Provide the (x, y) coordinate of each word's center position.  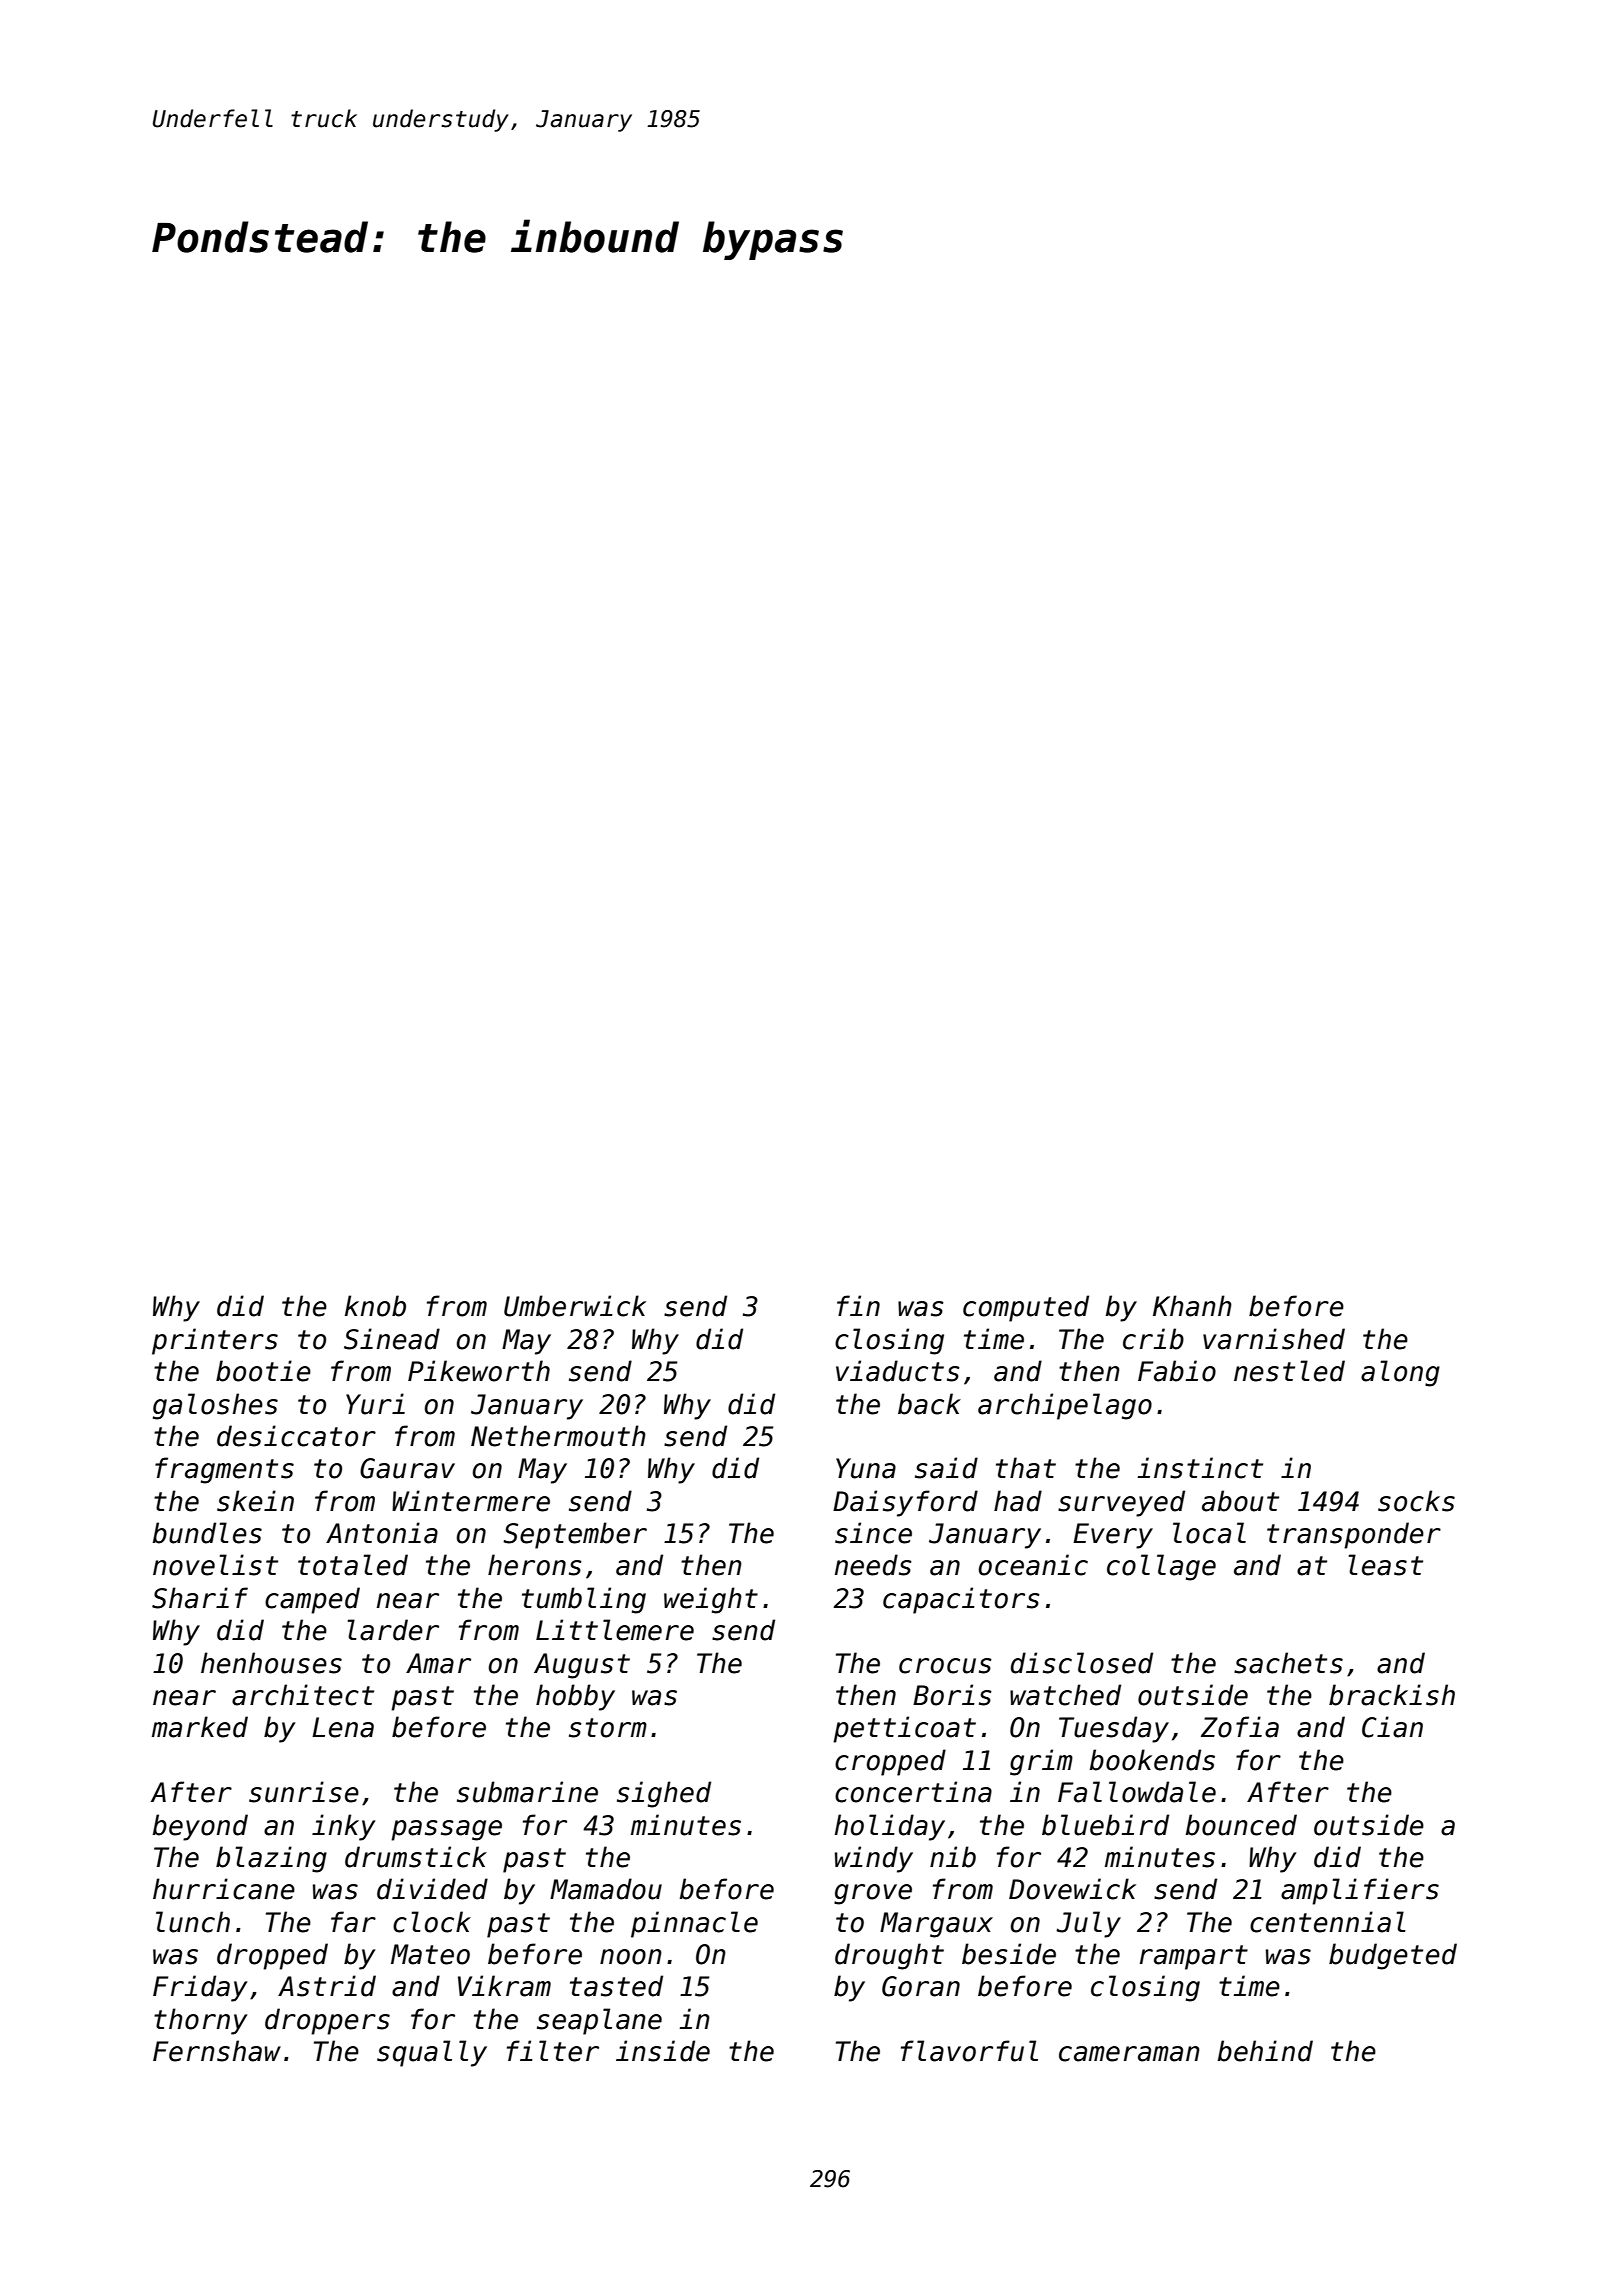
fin (858, 1305)
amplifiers (1360, 1891)
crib (1153, 1339)
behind (1265, 2051)
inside (663, 2051)
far (353, 1922)
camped (312, 1600)
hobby (575, 1697)
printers (215, 1341)
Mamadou (606, 1889)
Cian (1392, 1727)
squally (432, 2053)
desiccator (296, 1436)
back (929, 1404)
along (1400, 1373)
